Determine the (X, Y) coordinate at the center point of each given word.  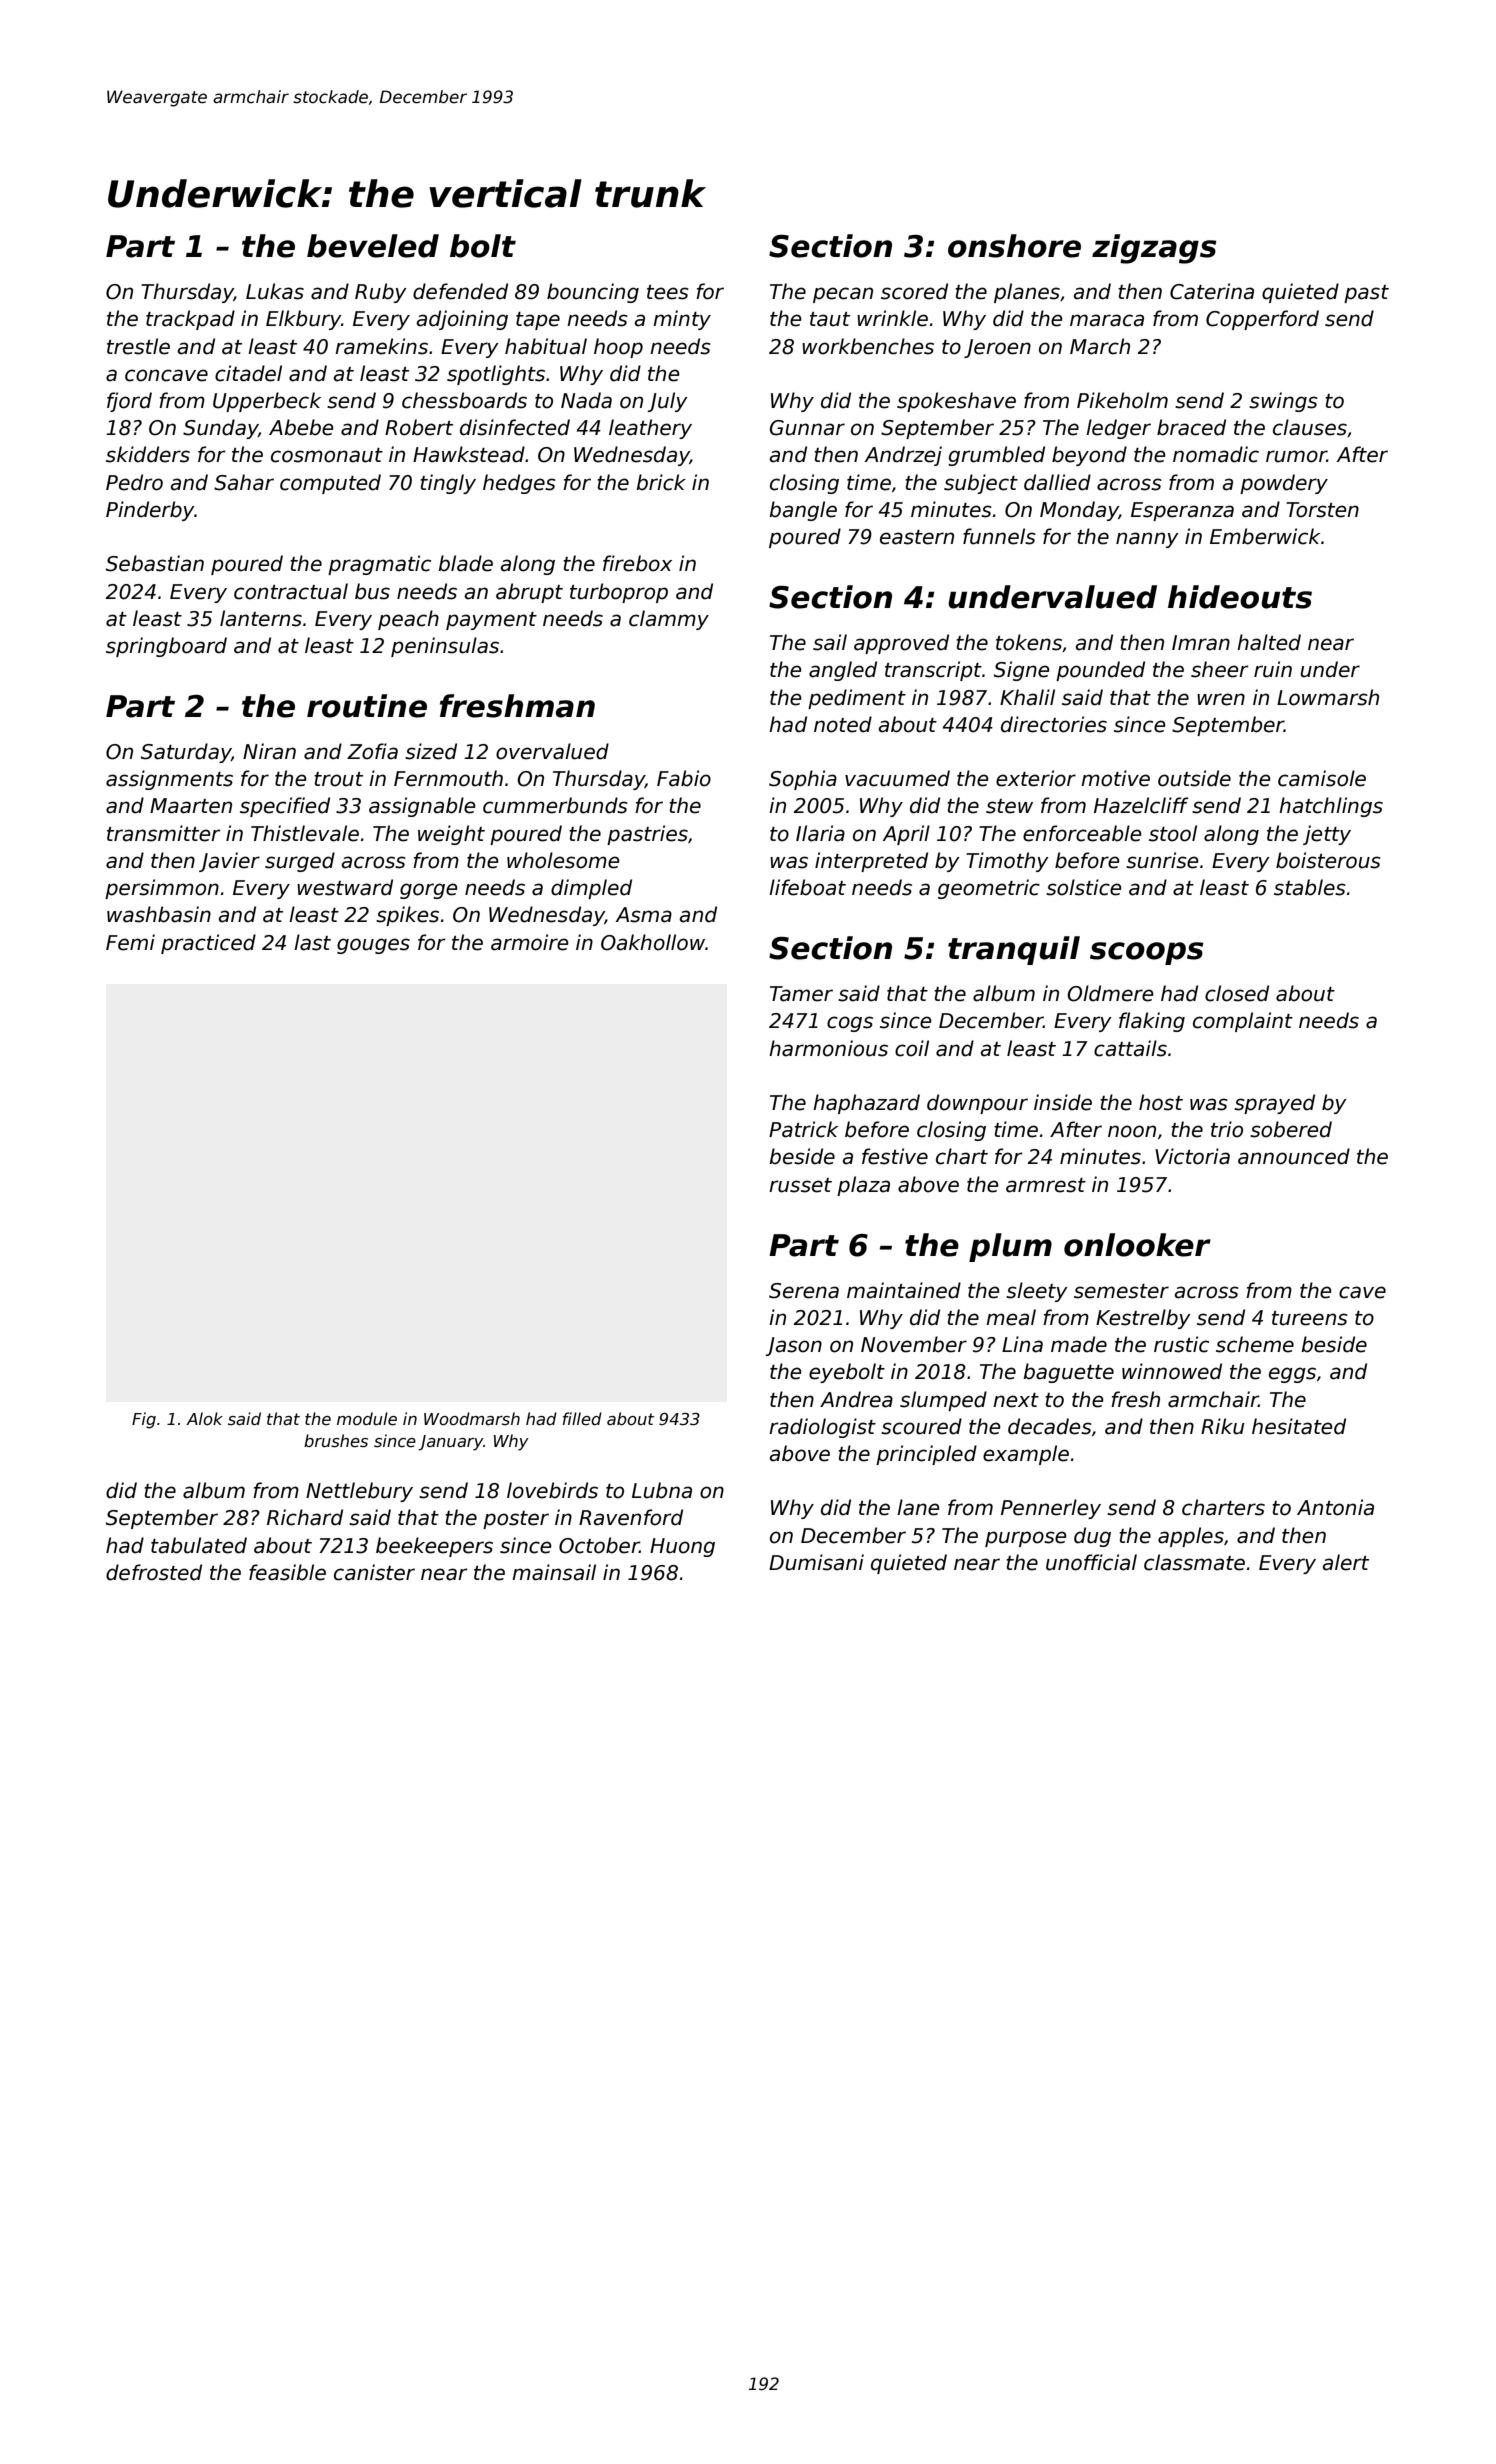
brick (661, 482)
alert (1346, 1562)
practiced (208, 944)
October (599, 1545)
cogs (850, 1024)
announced (1294, 1156)
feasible (287, 1572)
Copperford (1262, 320)
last (312, 942)
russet (800, 1185)
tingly (448, 484)
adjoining (462, 320)
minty (682, 320)
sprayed (1274, 1104)
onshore (1014, 246)
